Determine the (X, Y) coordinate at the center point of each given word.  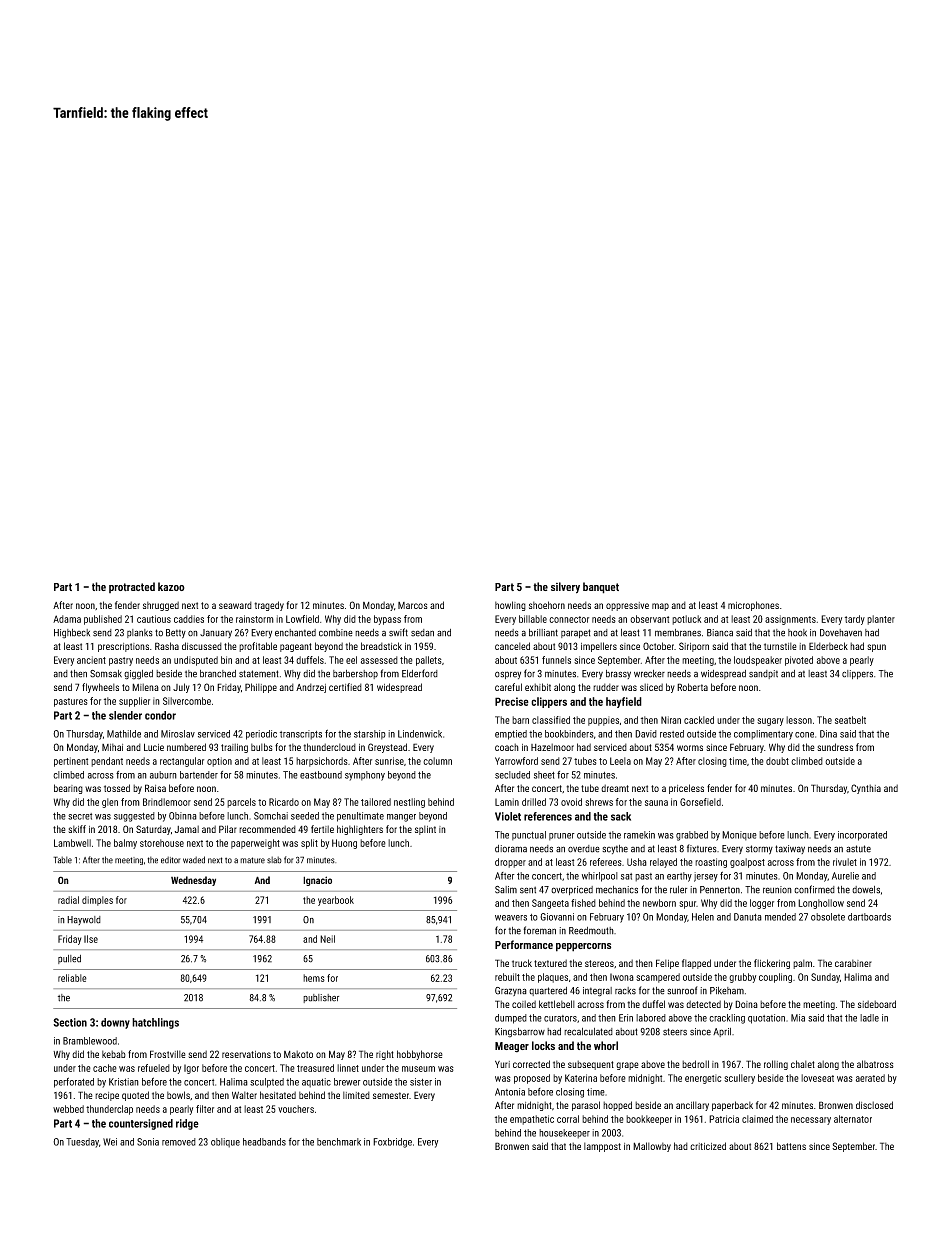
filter (205, 1109)
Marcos (413, 605)
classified (551, 720)
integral (597, 992)
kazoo (171, 586)
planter (881, 620)
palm (802, 964)
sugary (770, 722)
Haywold (84, 920)
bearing (68, 789)
